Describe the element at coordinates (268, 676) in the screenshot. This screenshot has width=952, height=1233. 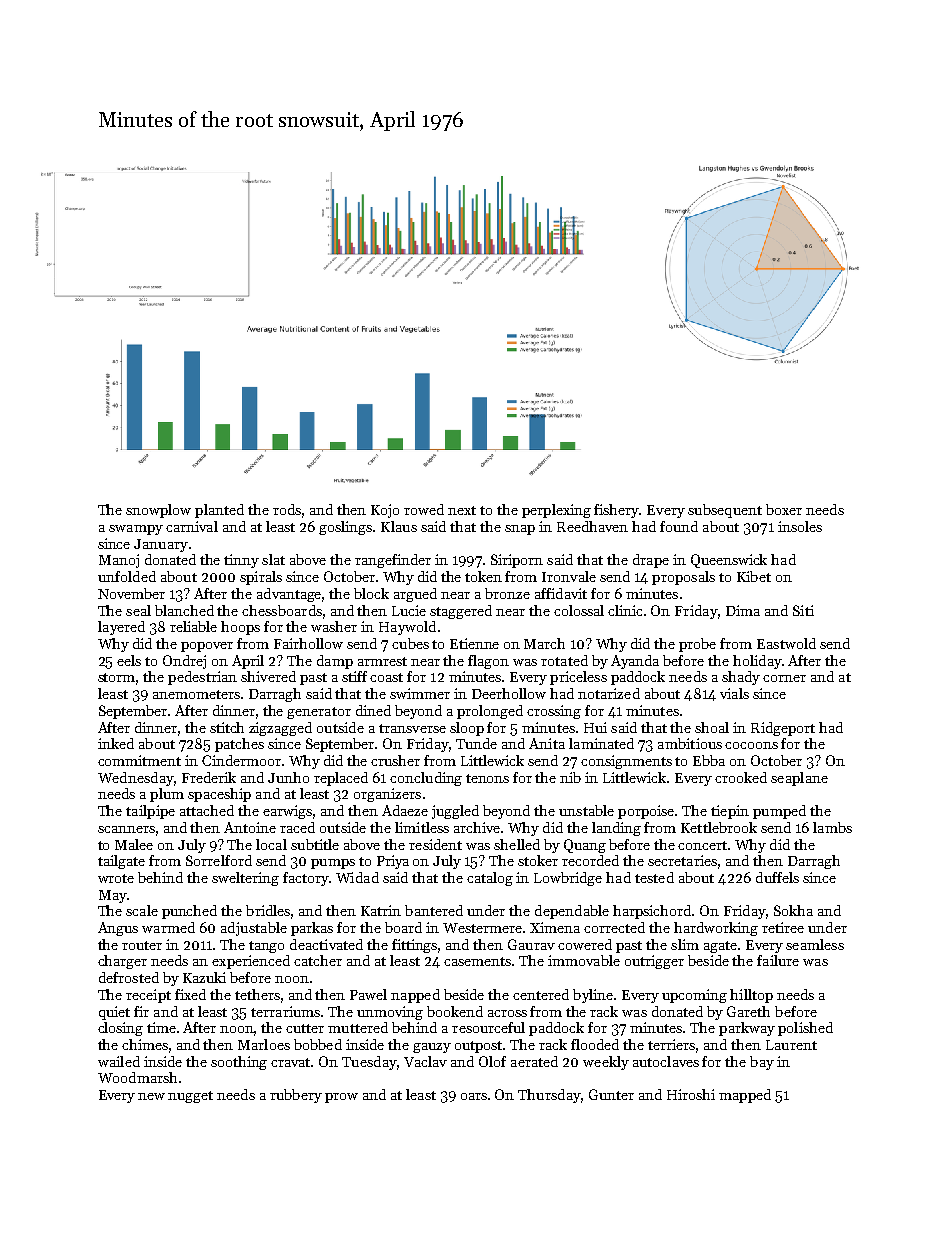
I see `shivered` at that location.
